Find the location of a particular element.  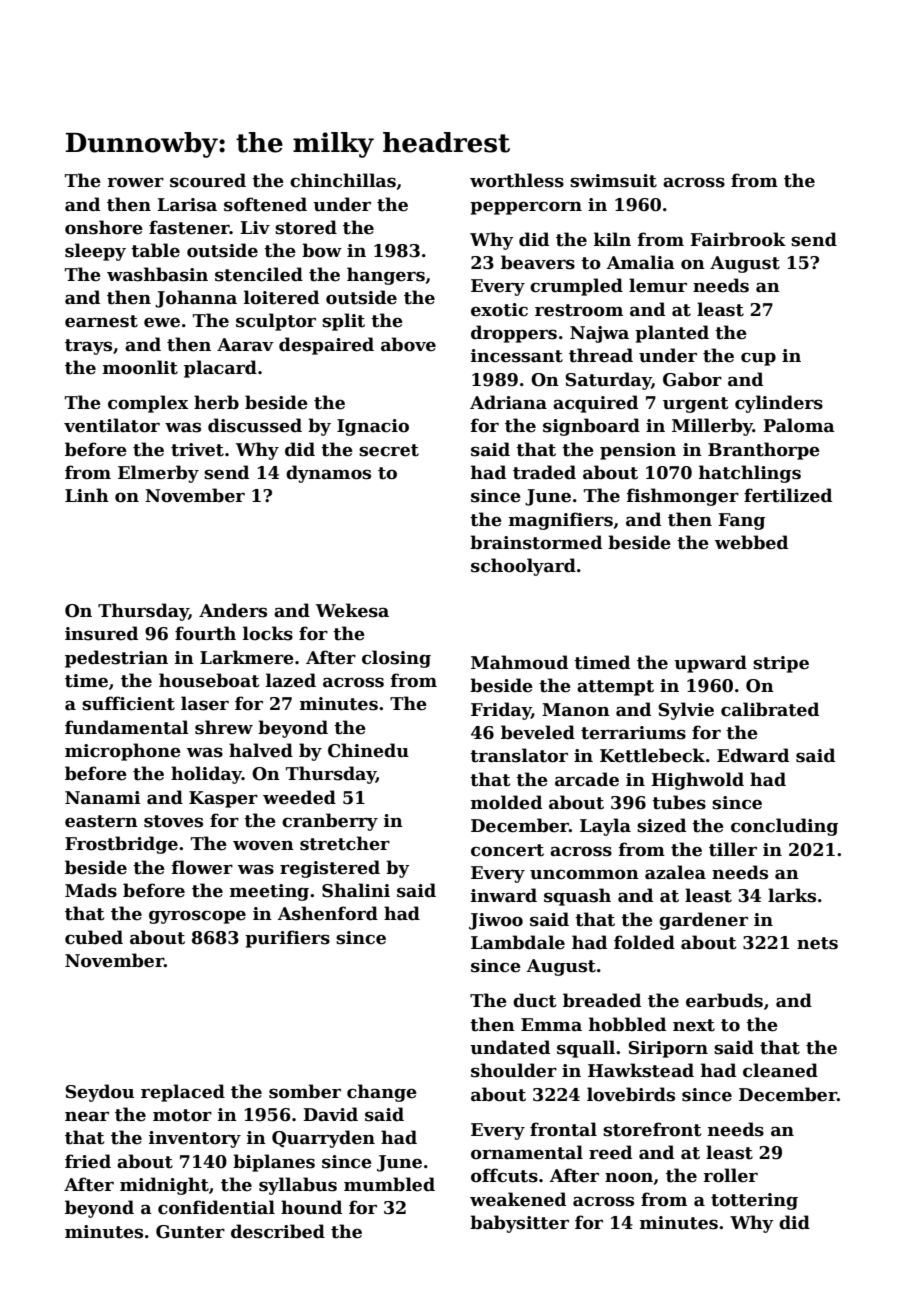

babysitter is located at coordinates (519, 1224).
